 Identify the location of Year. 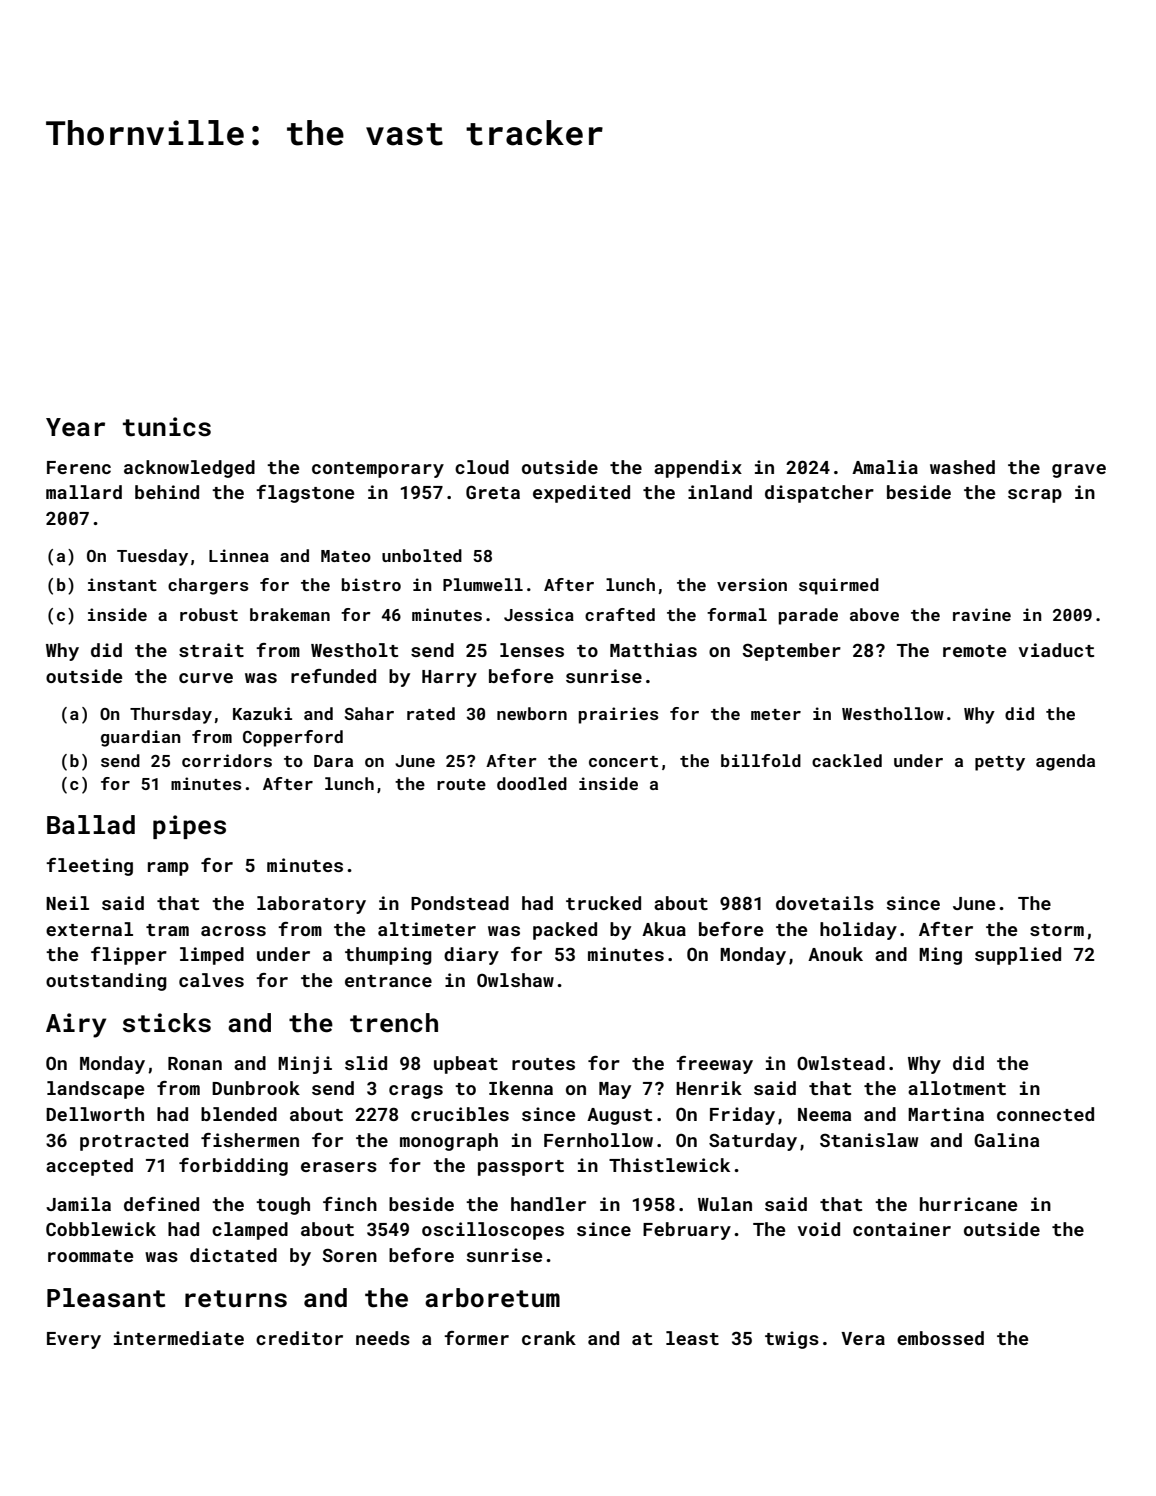
(75, 427).
